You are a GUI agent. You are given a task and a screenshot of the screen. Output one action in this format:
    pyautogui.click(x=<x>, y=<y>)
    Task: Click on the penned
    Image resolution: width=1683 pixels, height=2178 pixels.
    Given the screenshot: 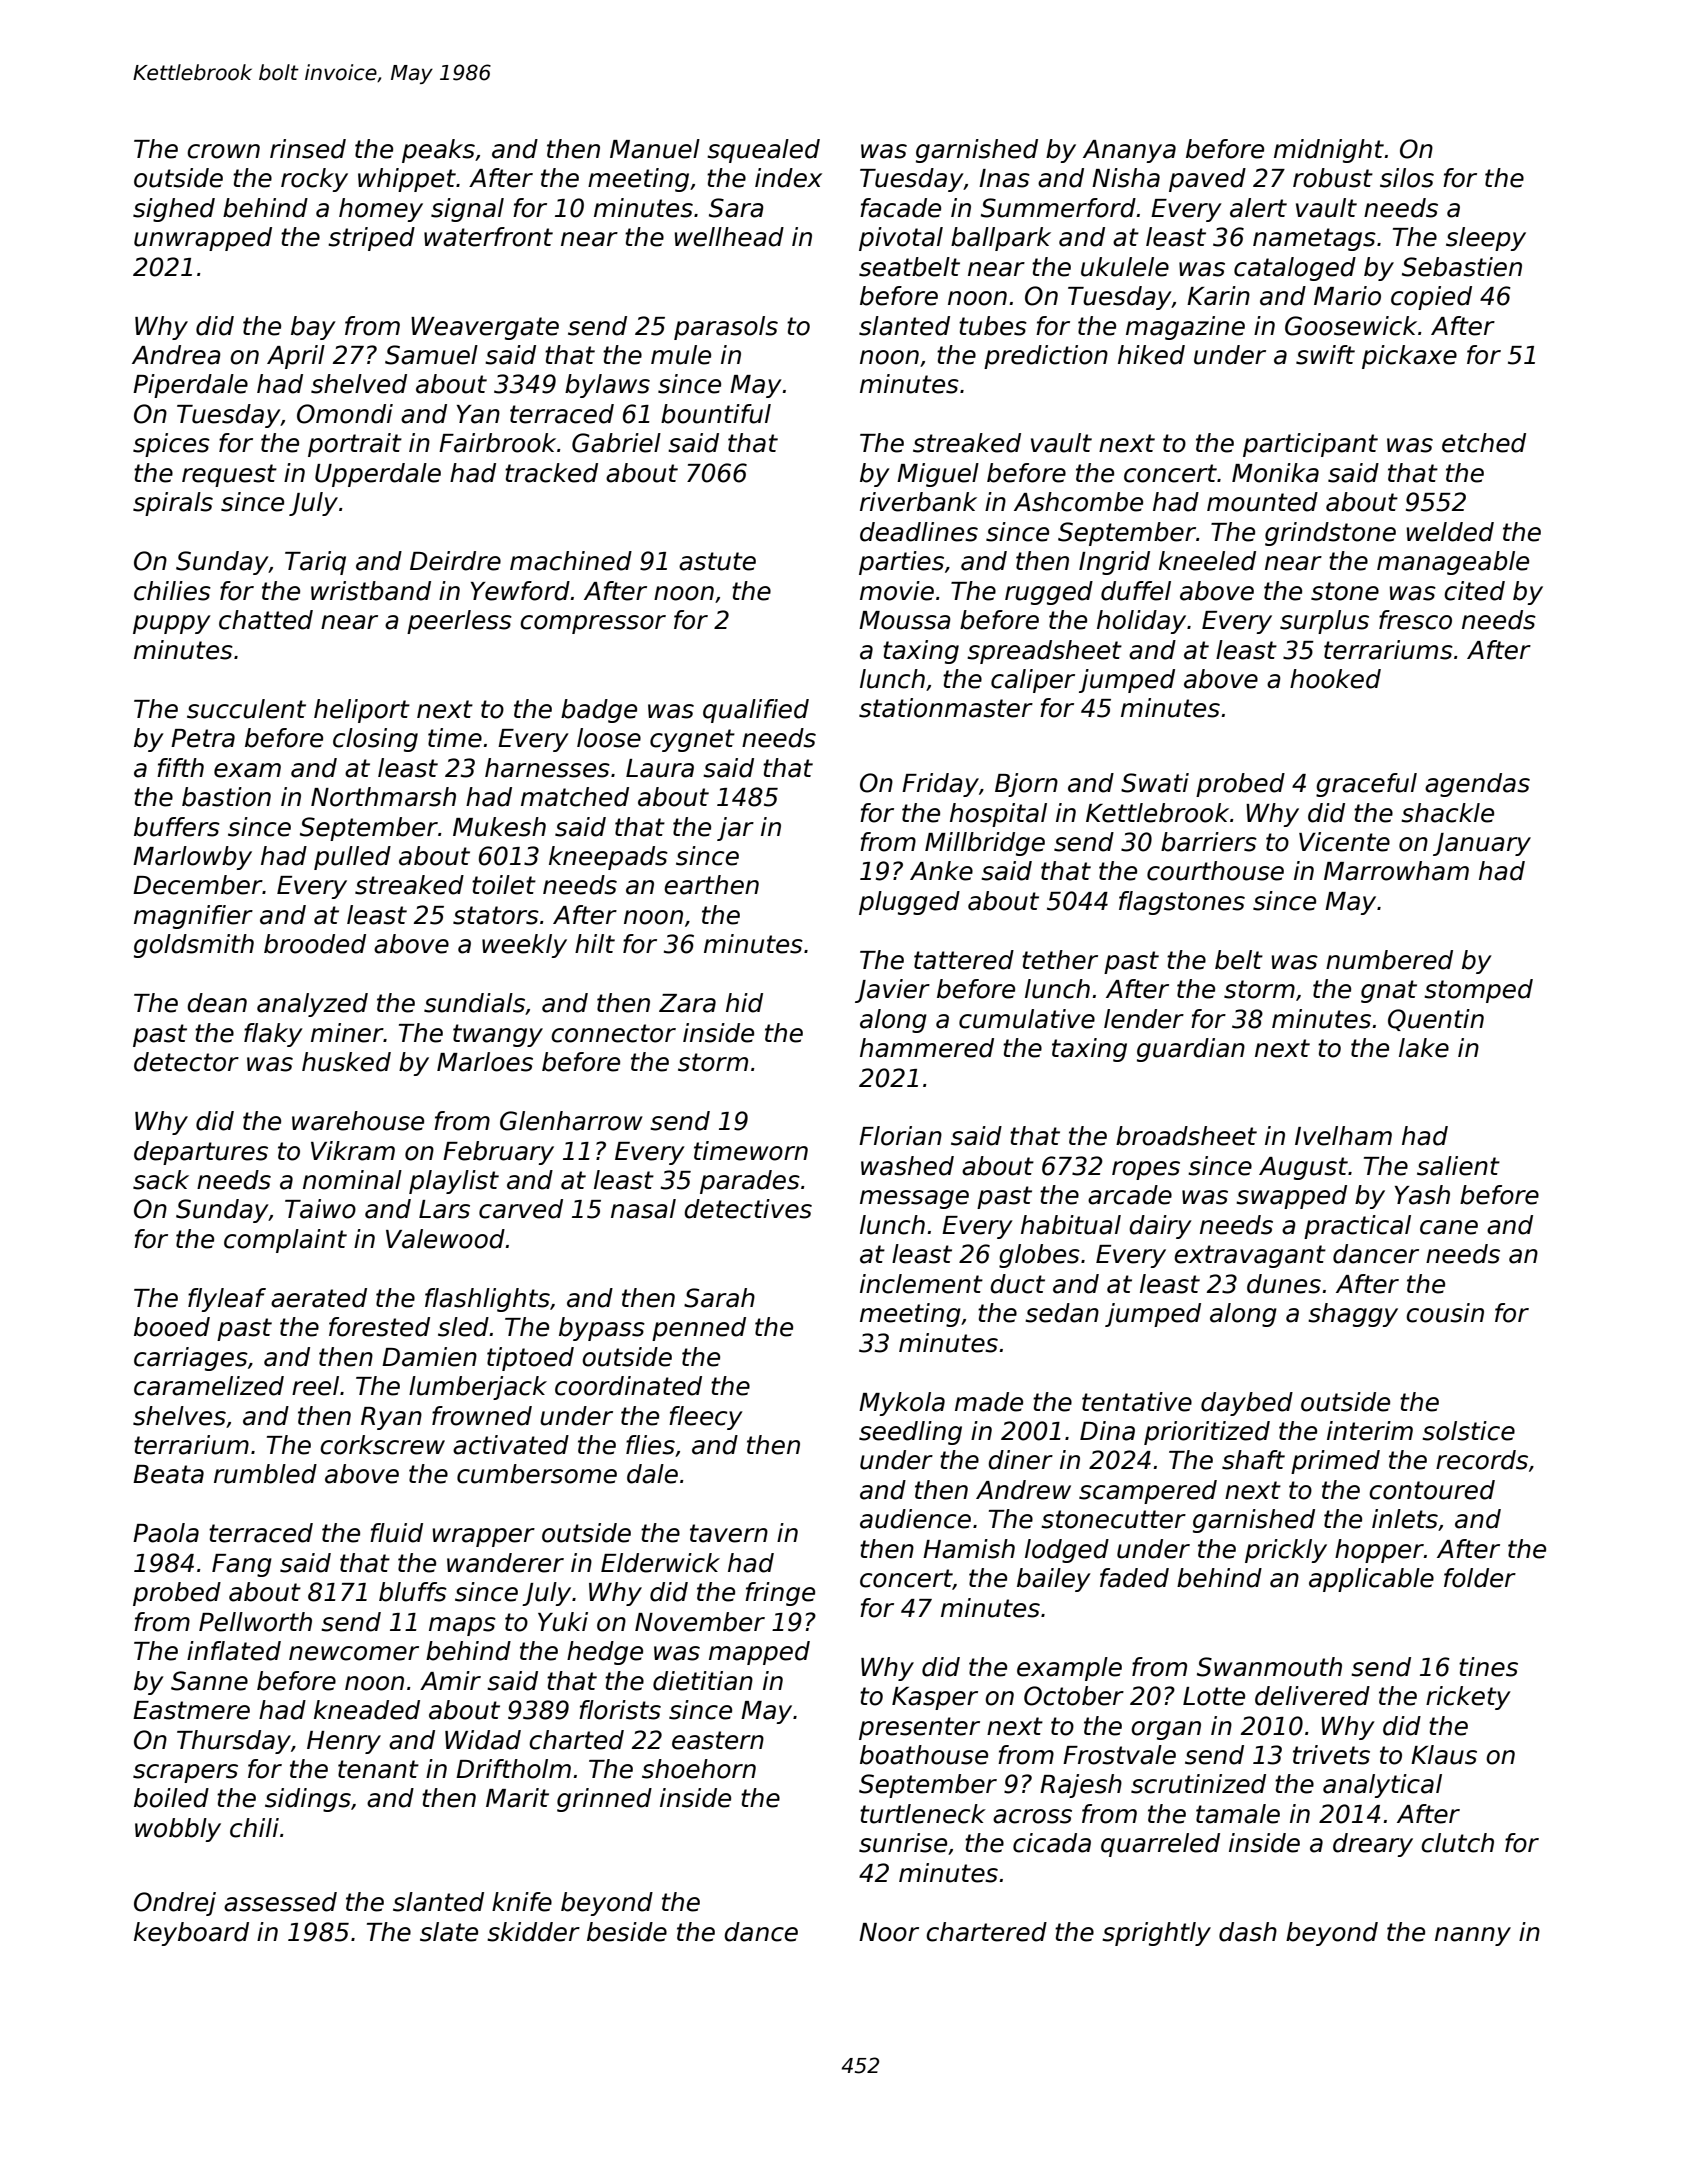 What is the action you would take?
    pyautogui.click(x=699, y=1329)
